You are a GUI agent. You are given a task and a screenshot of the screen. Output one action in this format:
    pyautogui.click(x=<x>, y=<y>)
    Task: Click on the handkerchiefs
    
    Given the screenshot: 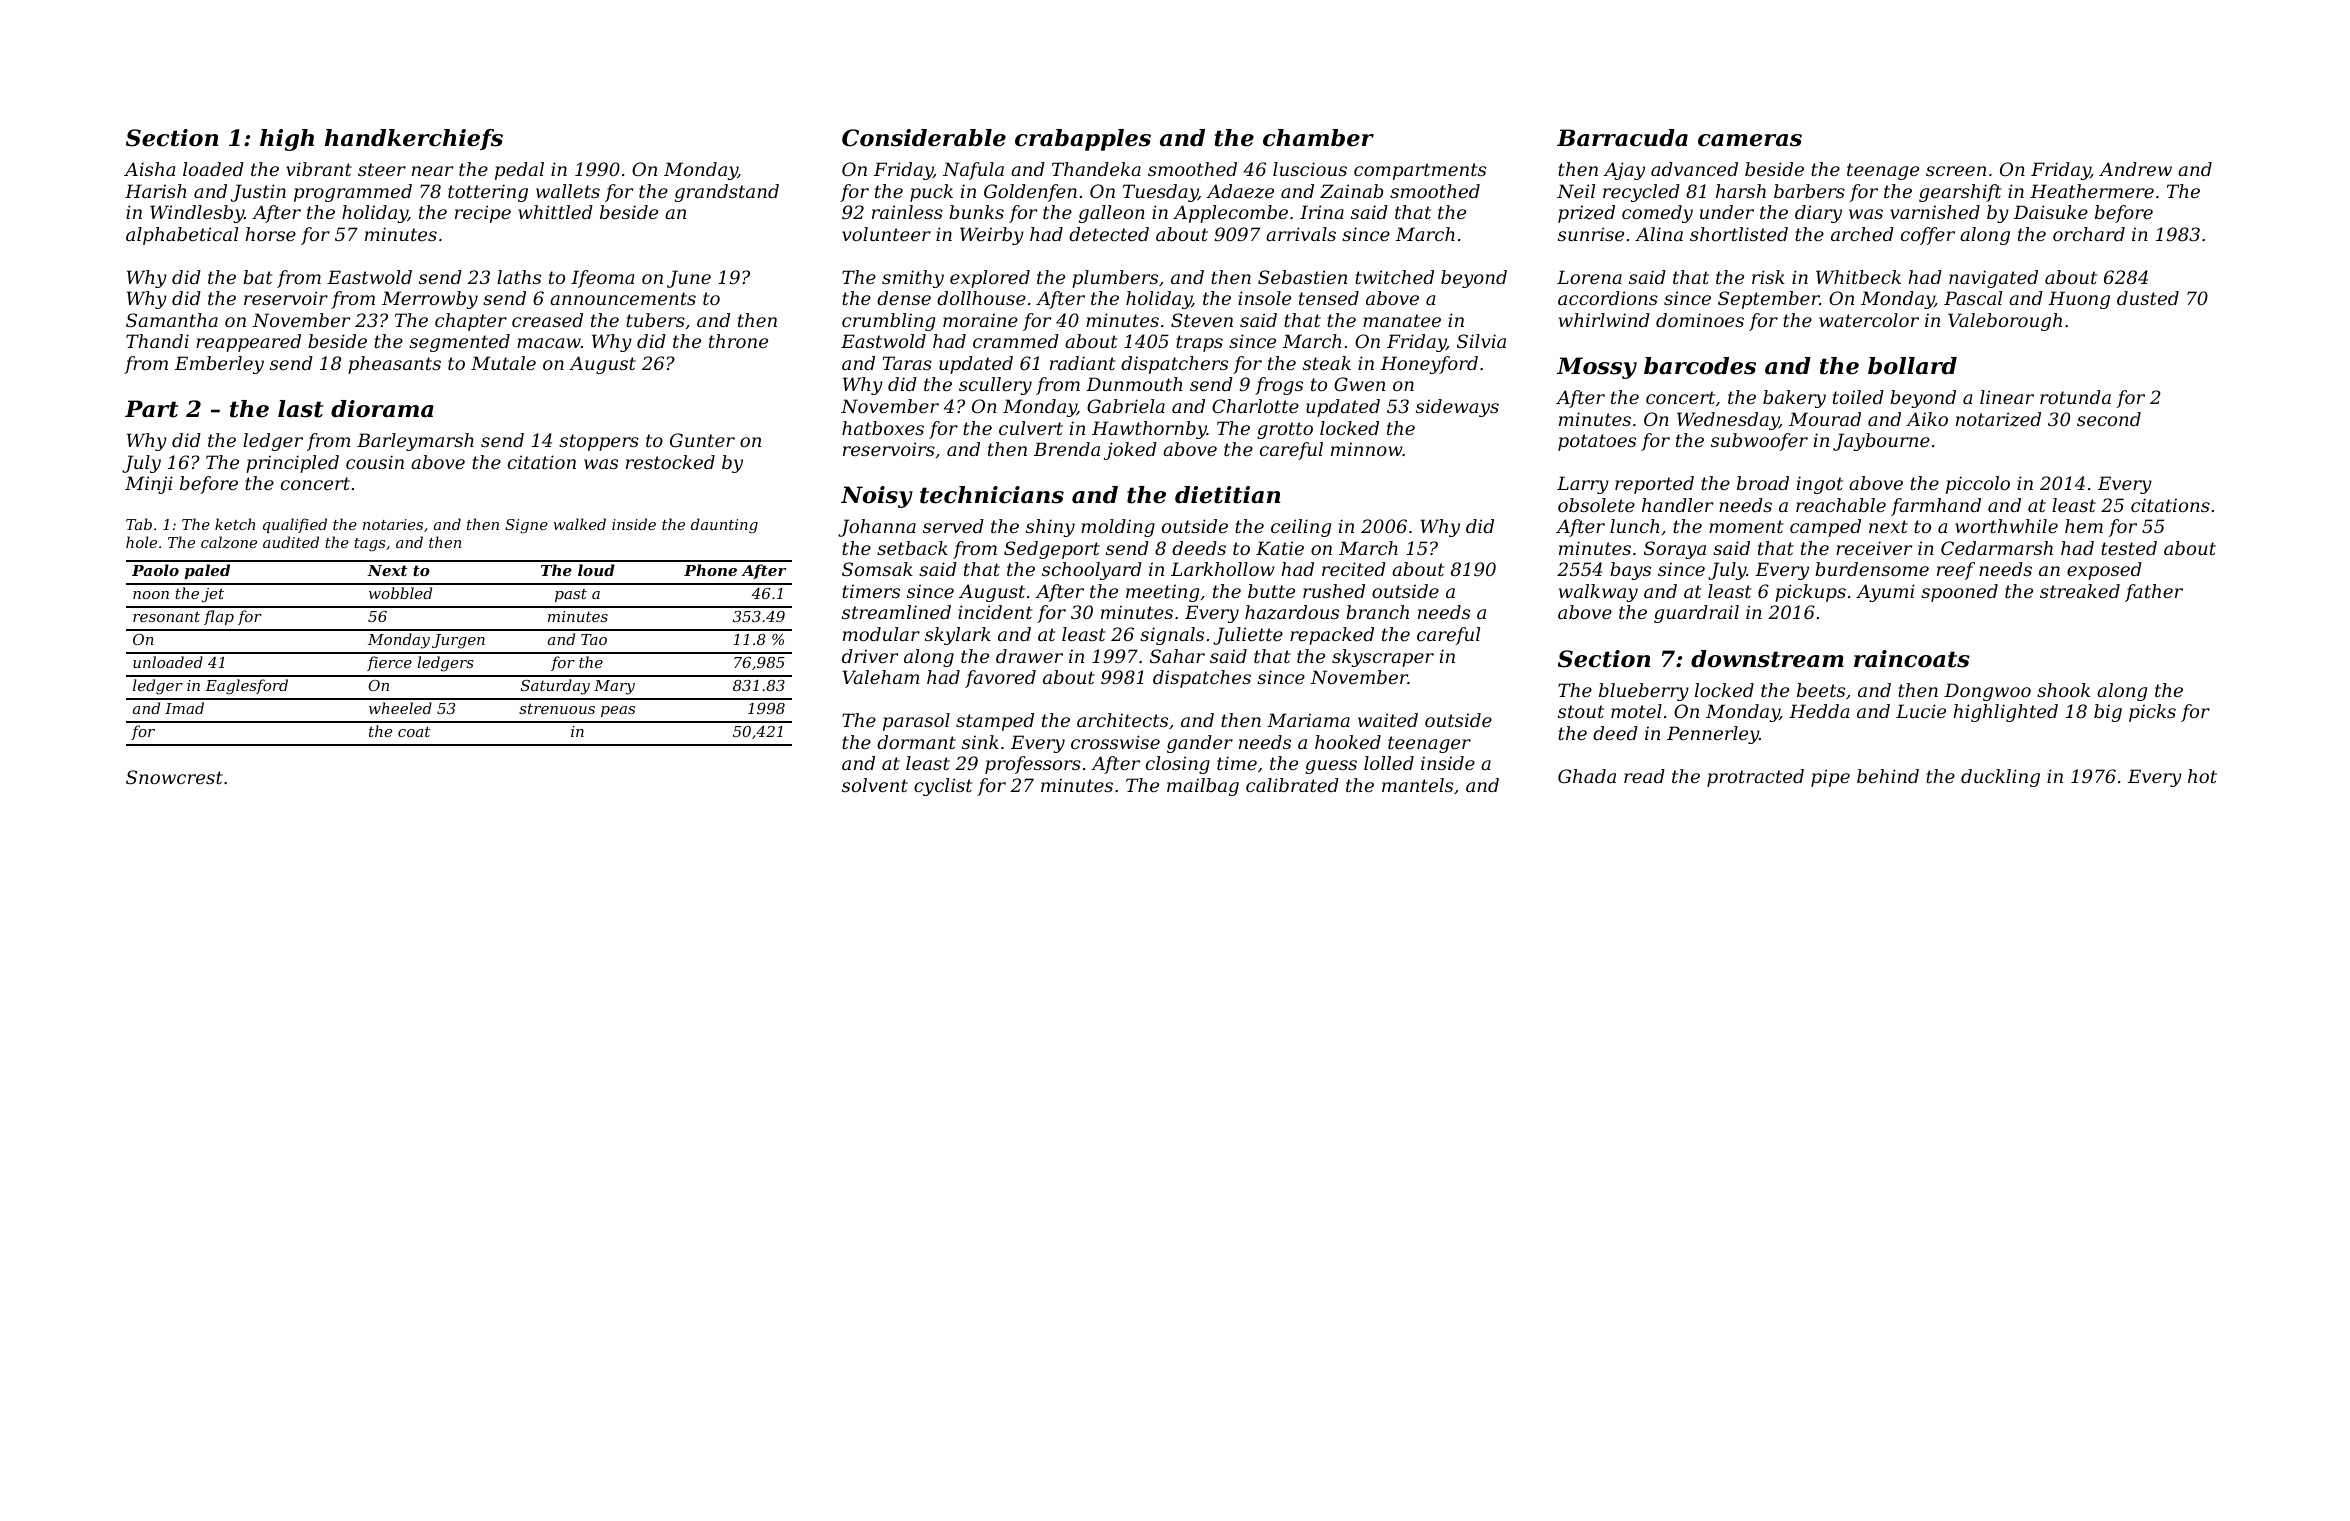 What is the action you would take?
    pyautogui.click(x=414, y=139)
